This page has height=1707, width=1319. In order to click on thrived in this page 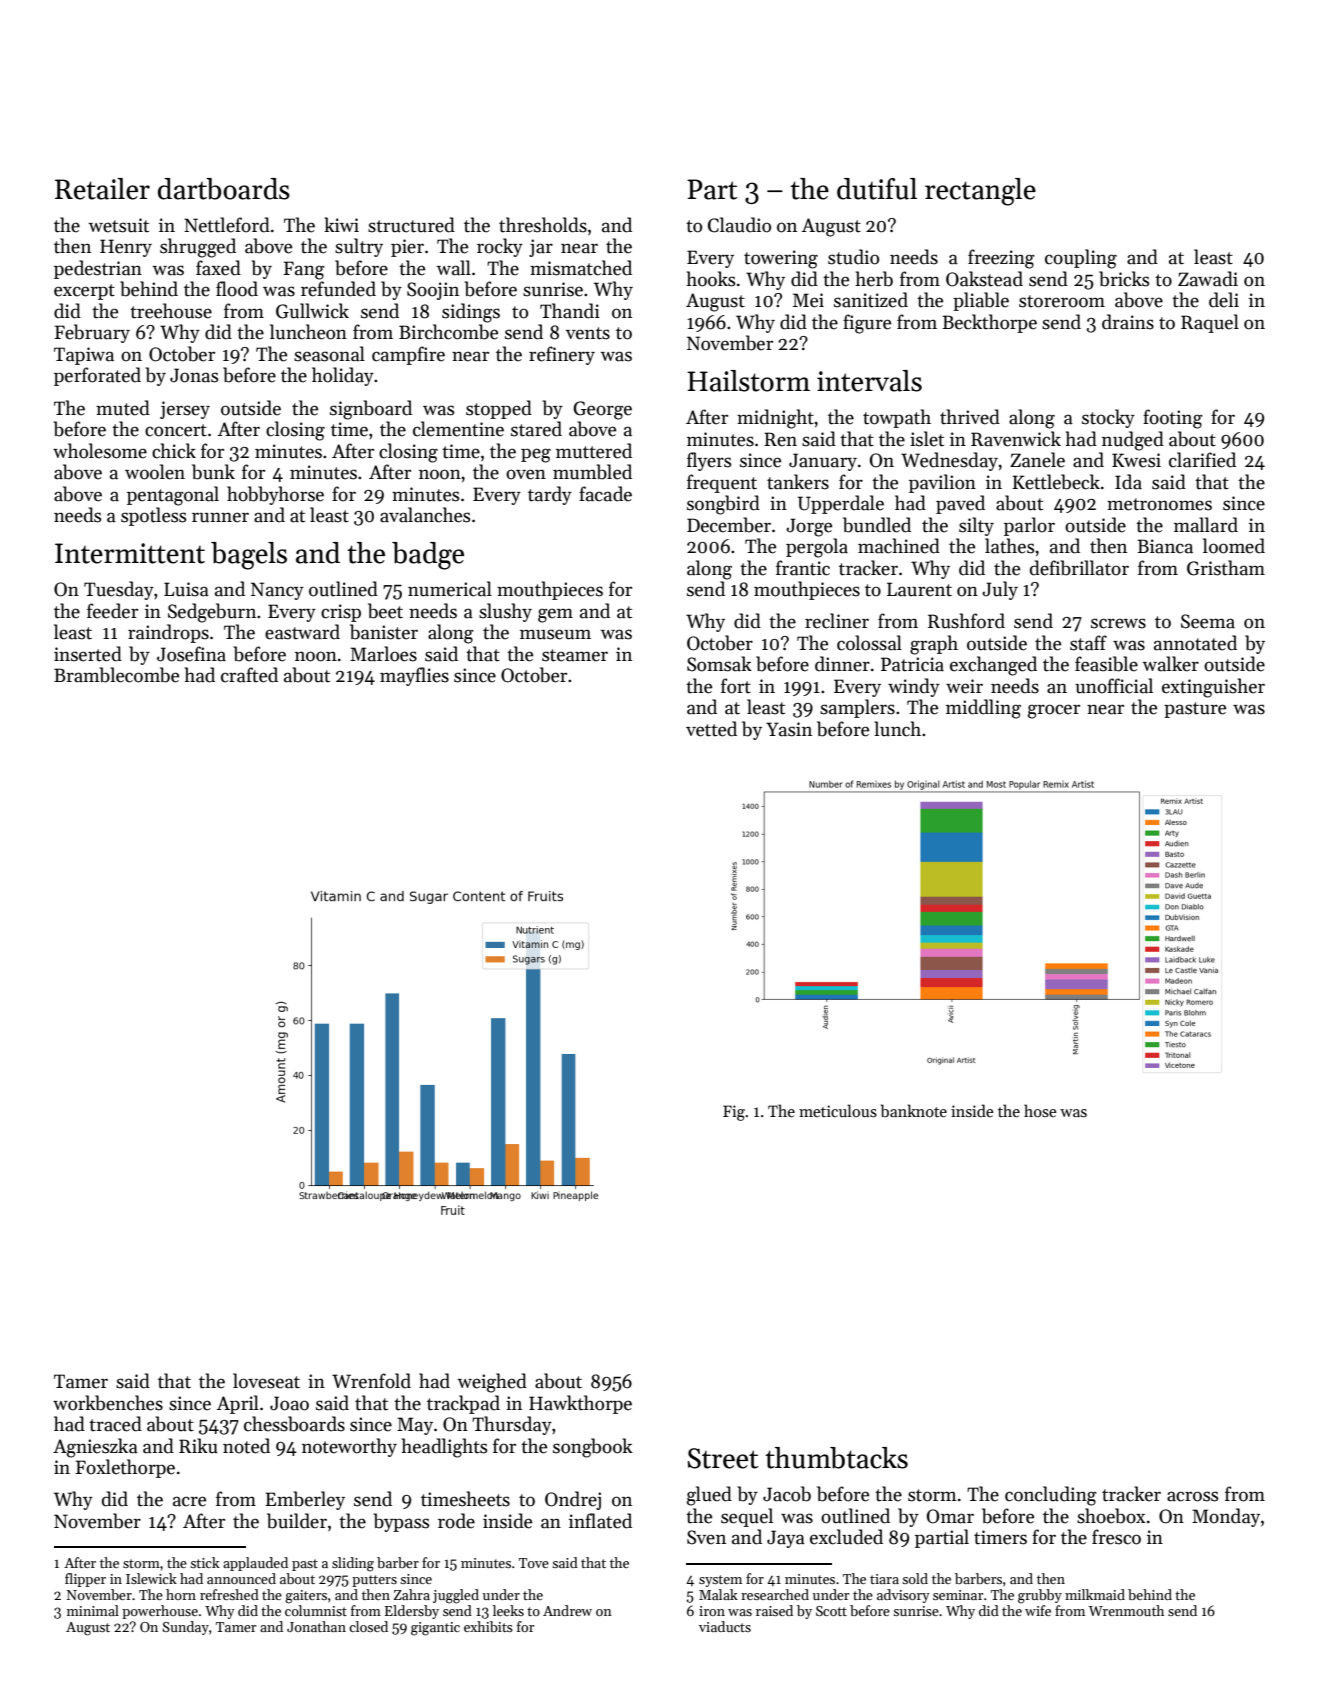, I will do `click(970, 417)`.
